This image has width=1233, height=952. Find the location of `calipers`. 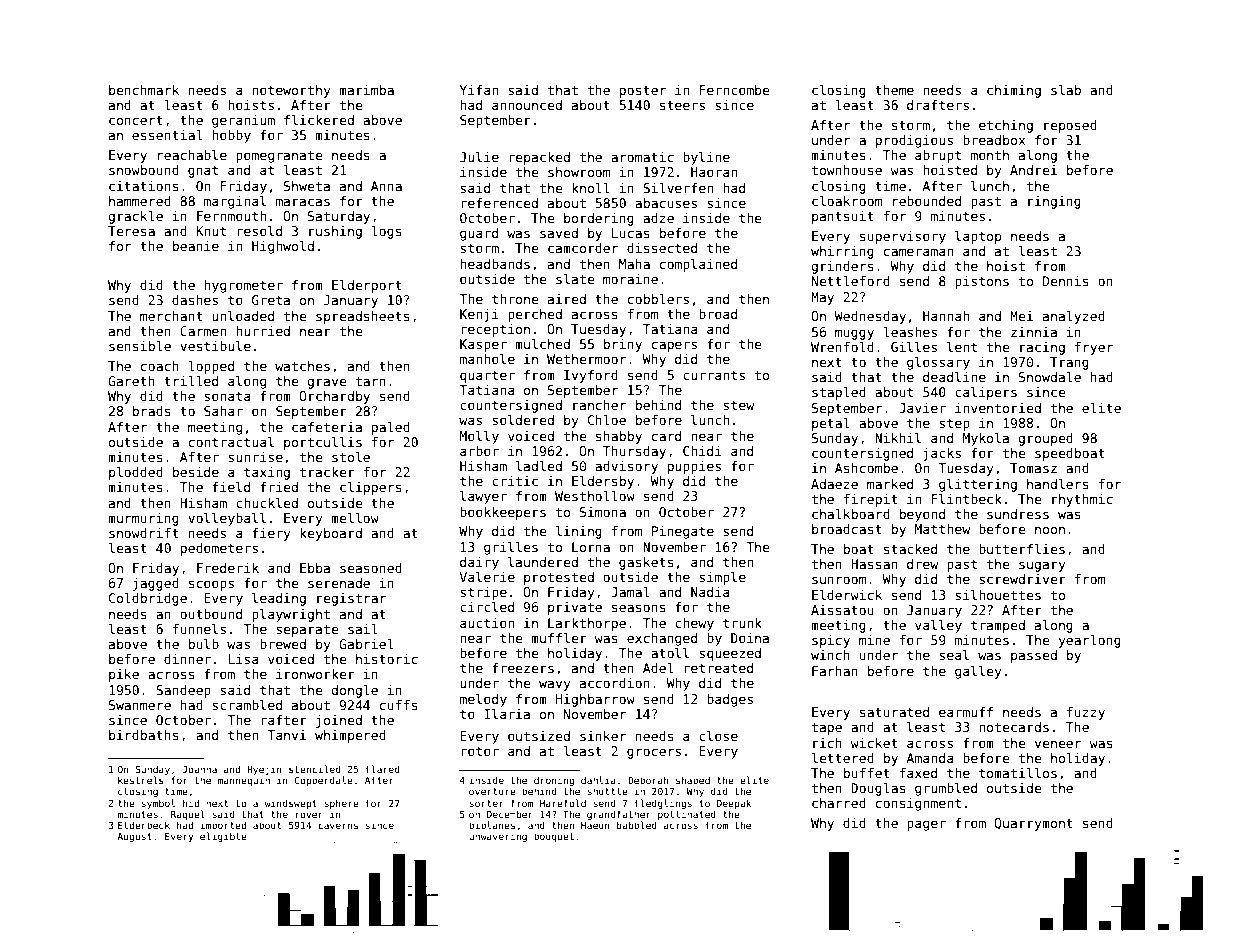

calipers is located at coordinates (986, 393).
